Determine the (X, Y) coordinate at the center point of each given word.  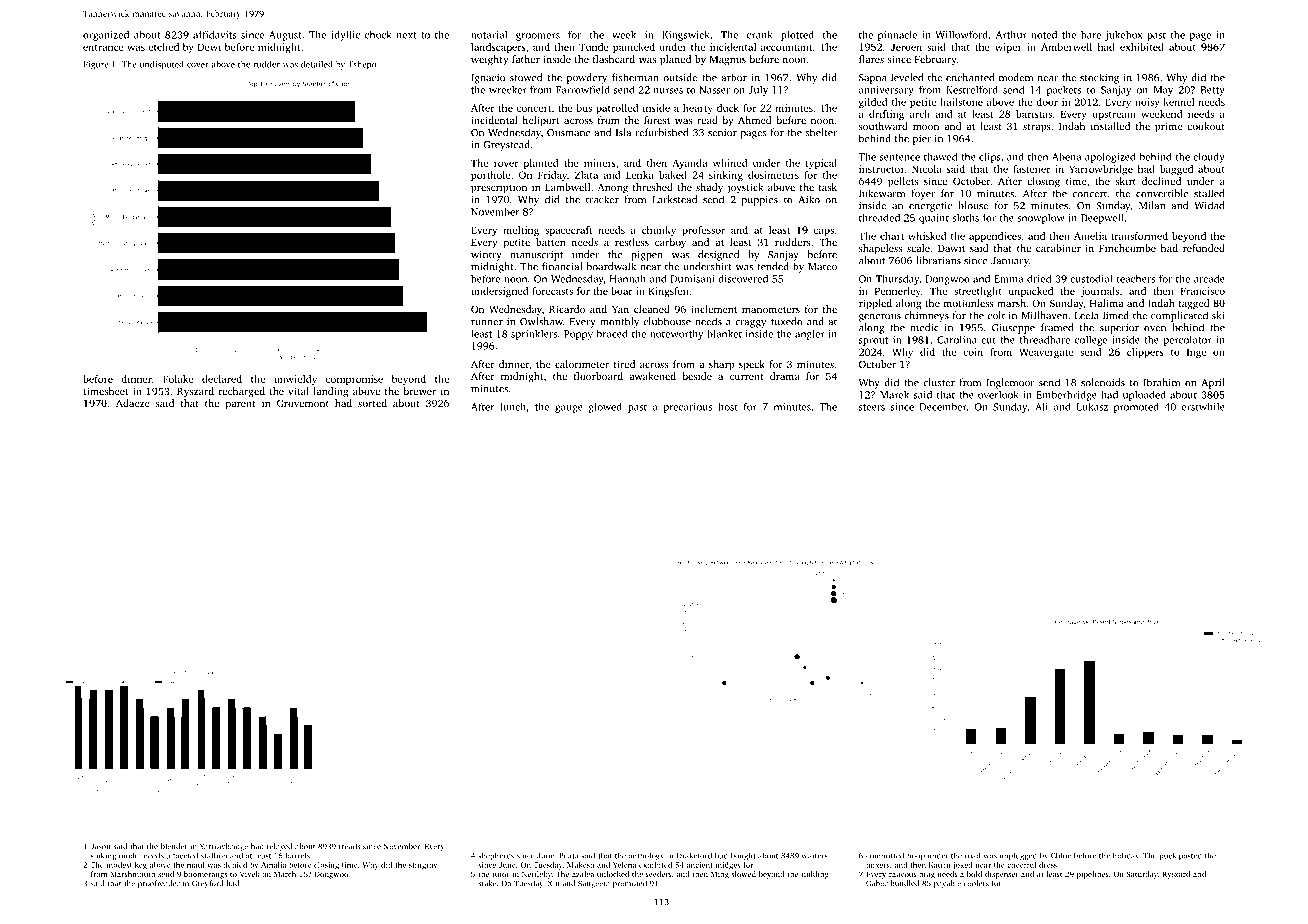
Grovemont (303, 403)
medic (925, 327)
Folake (178, 379)
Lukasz (1092, 407)
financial (562, 266)
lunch (513, 406)
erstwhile (1203, 407)
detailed (317, 64)
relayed (279, 847)
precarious (688, 408)
